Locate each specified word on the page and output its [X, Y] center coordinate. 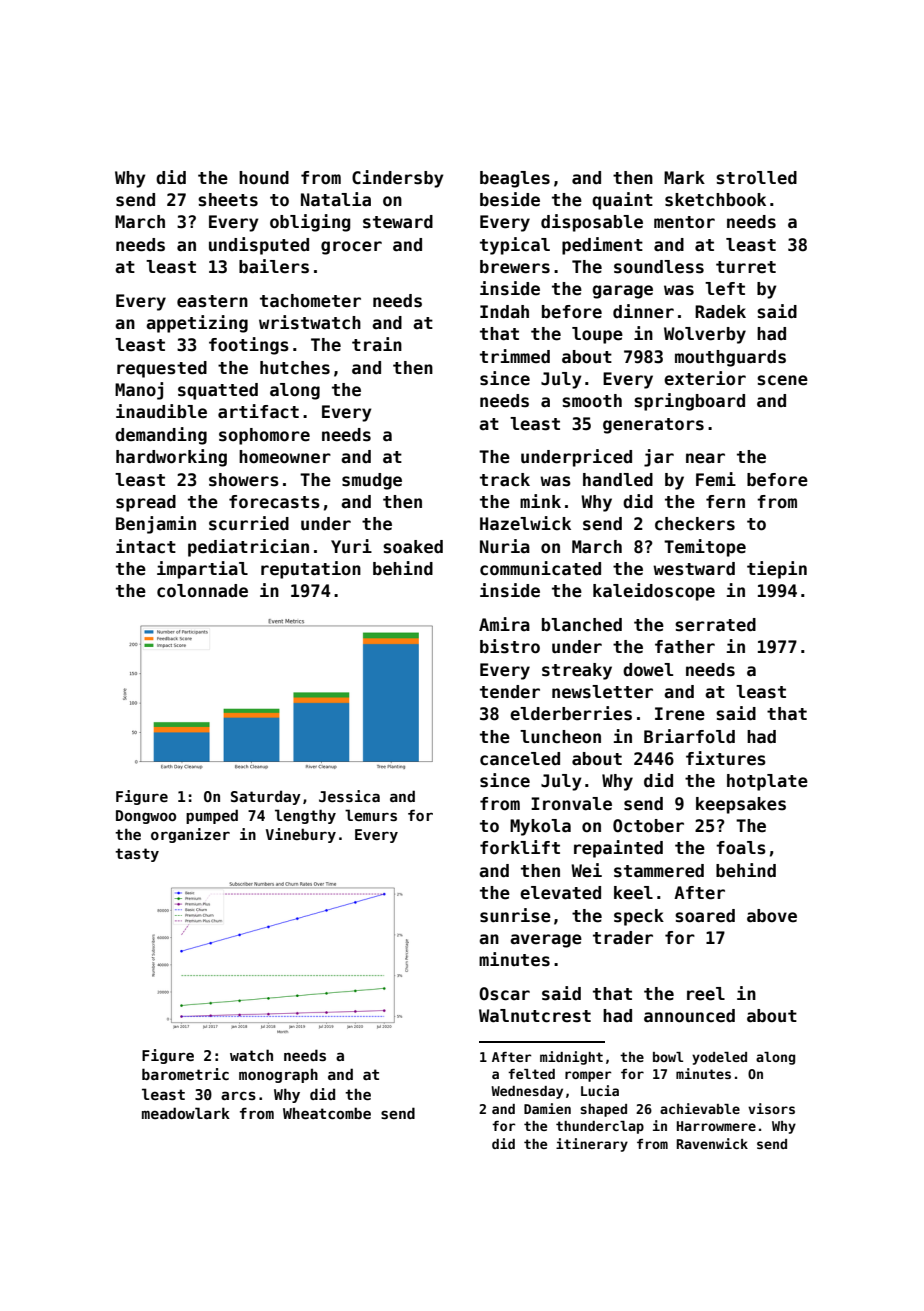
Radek [720, 312]
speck [639, 917]
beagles [515, 179]
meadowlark [186, 1113]
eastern [212, 301]
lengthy [305, 816]
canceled [520, 759]
